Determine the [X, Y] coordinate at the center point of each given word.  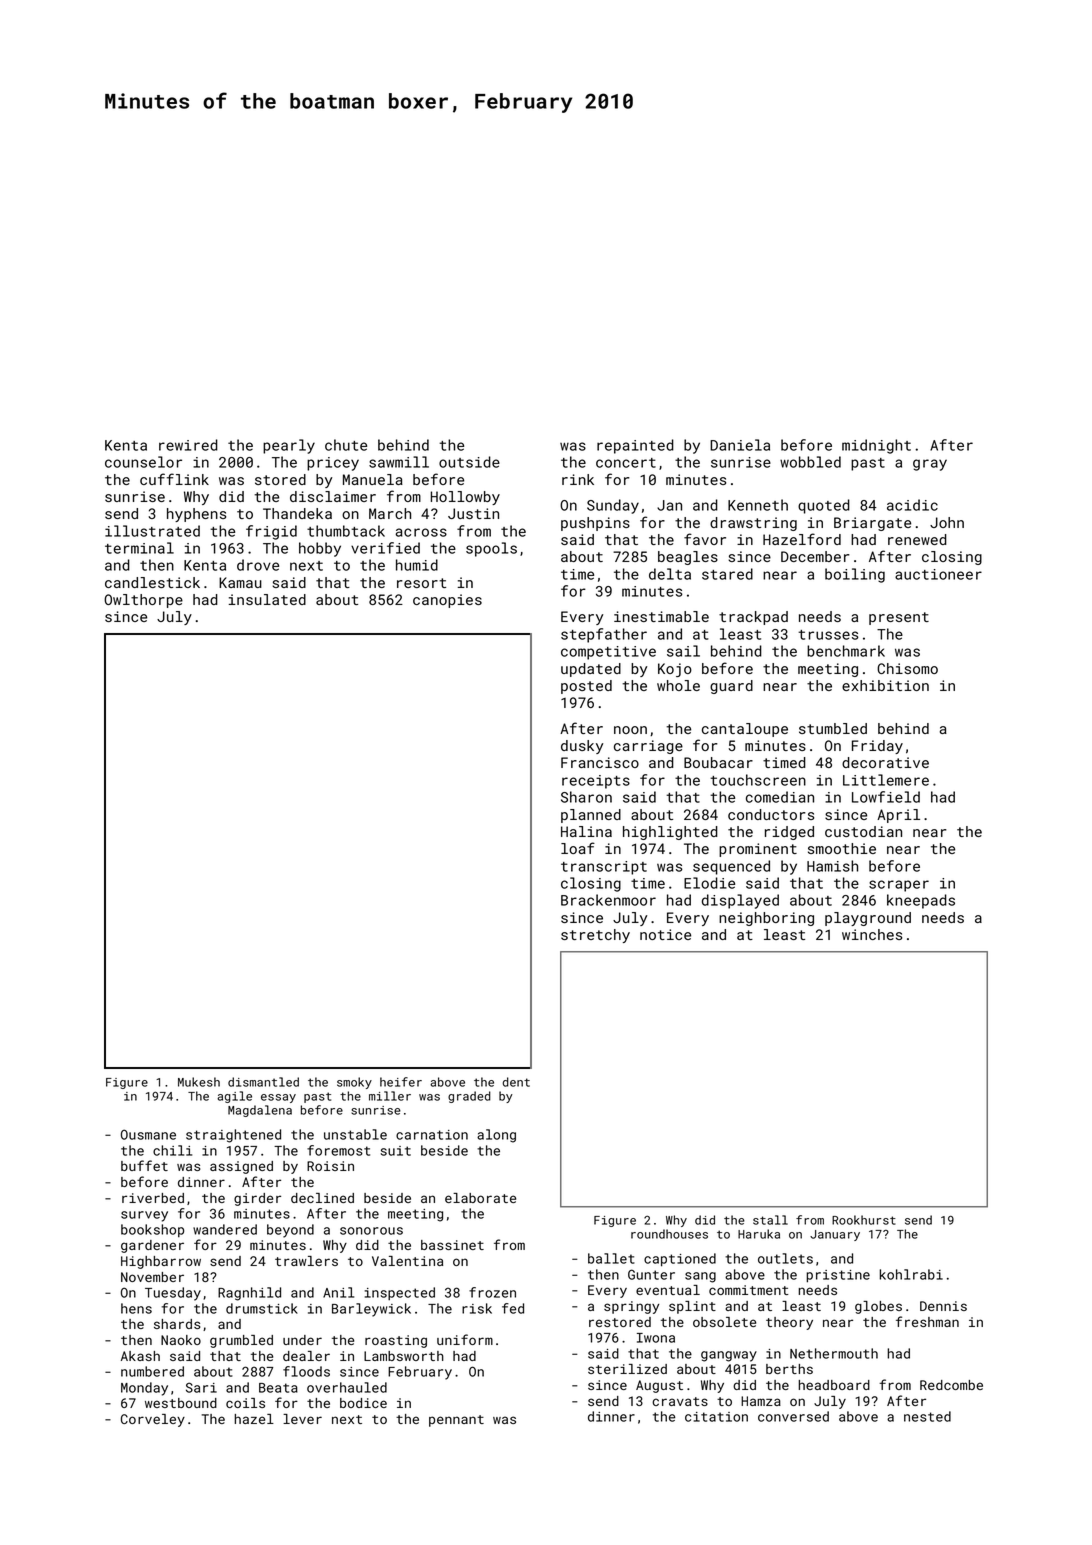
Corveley [153, 1420]
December [815, 556]
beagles [688, 558]
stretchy [595, 936]
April [898, 816]
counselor [143, 462]
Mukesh [199, 1082]
